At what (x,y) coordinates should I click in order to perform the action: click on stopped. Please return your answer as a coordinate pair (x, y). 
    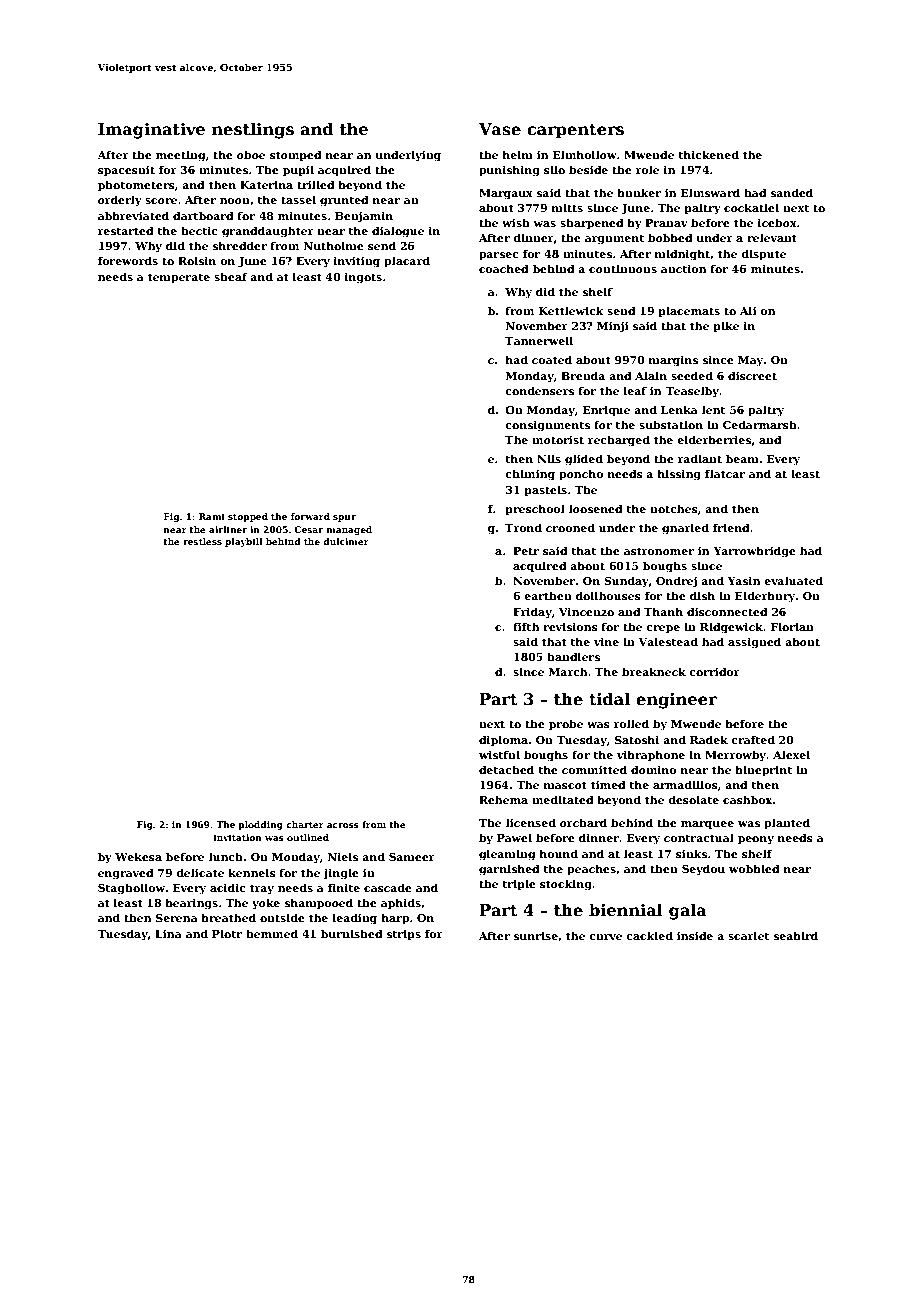
    Looking at the image, I should click on (248, 517).
